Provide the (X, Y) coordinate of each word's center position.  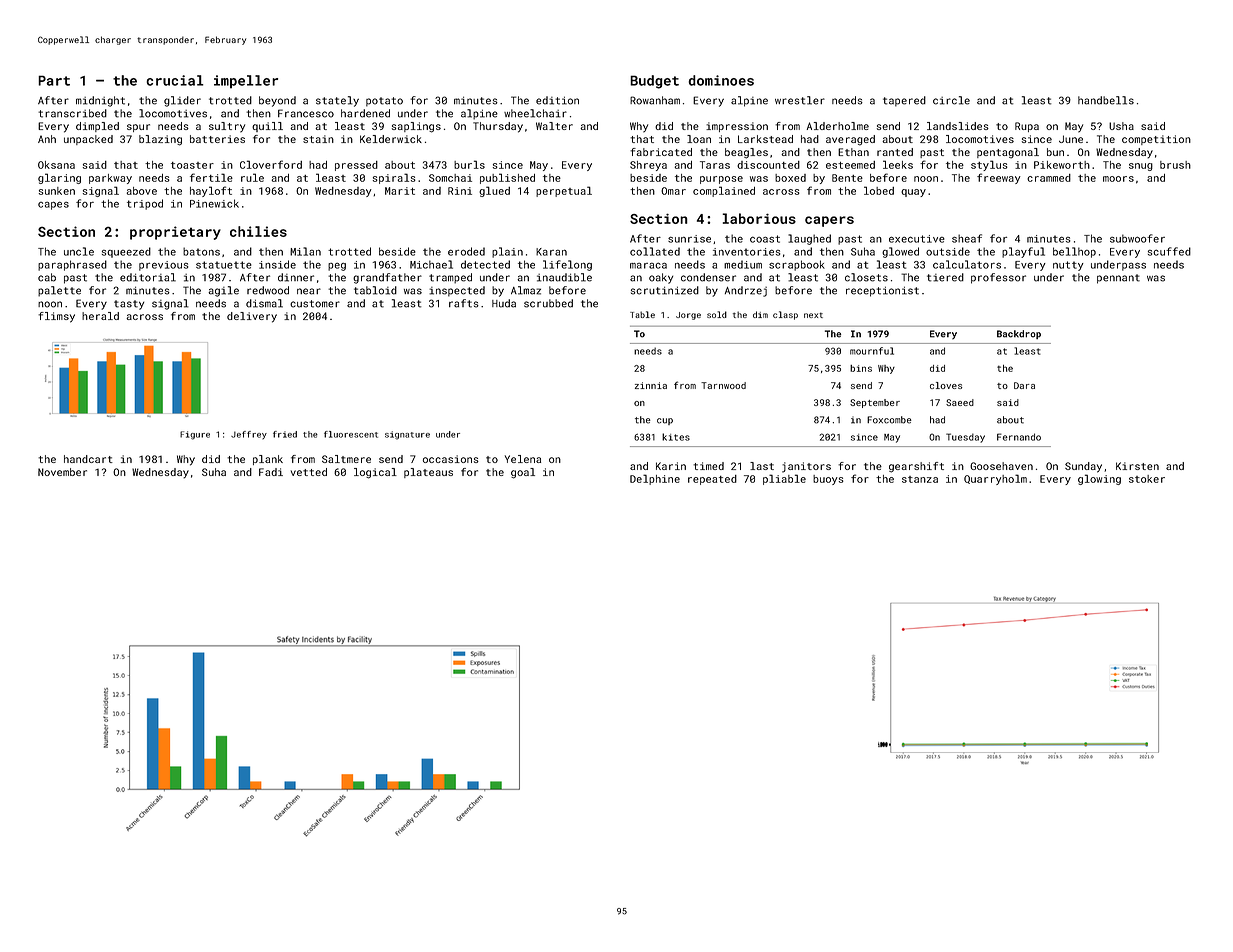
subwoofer (1137, 238)
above (141, 191)
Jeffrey (249, 435)
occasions (451, 459)
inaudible (564, 277)
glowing (1099, 479)
